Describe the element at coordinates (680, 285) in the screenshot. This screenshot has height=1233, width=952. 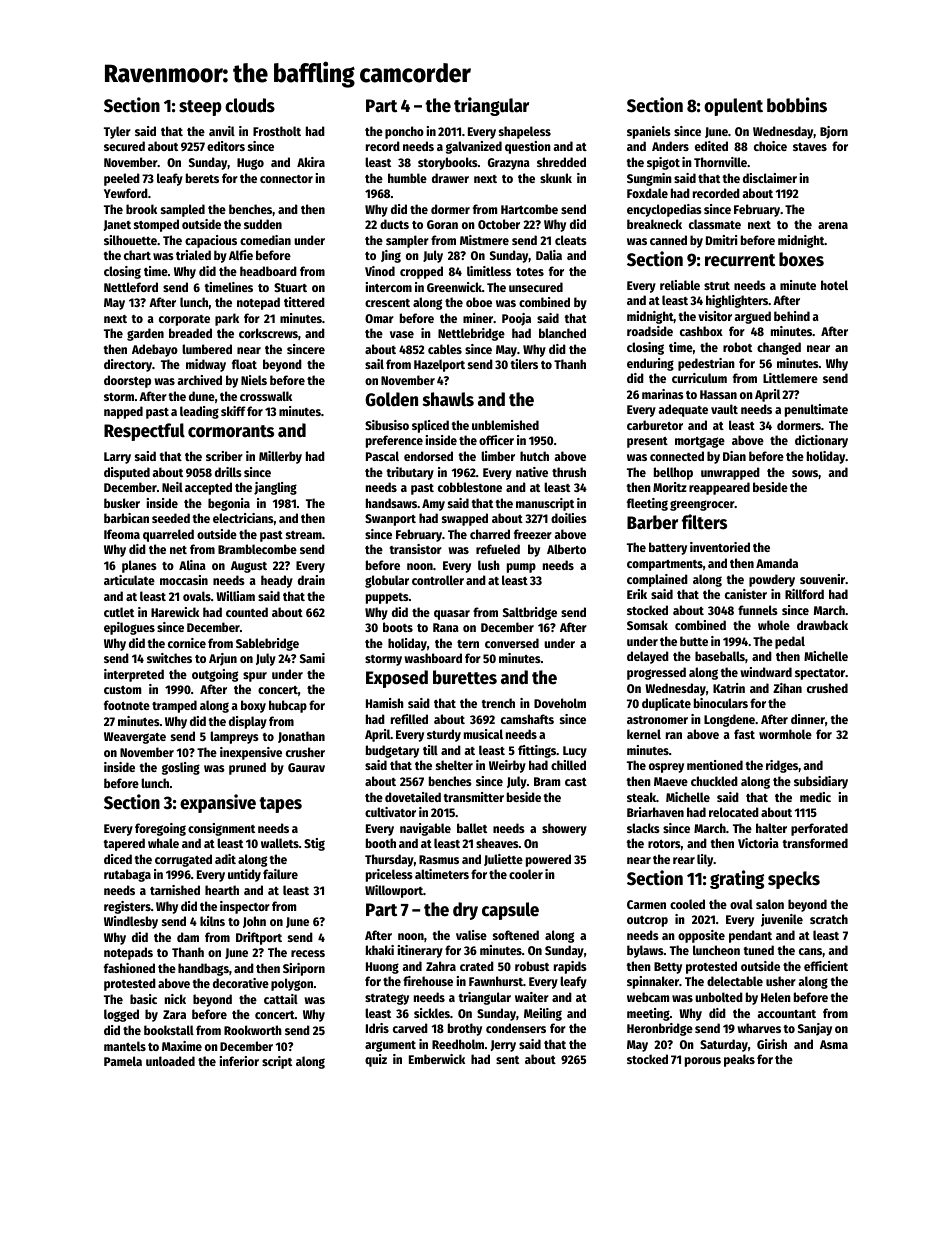
I see `reliable` at that location.
